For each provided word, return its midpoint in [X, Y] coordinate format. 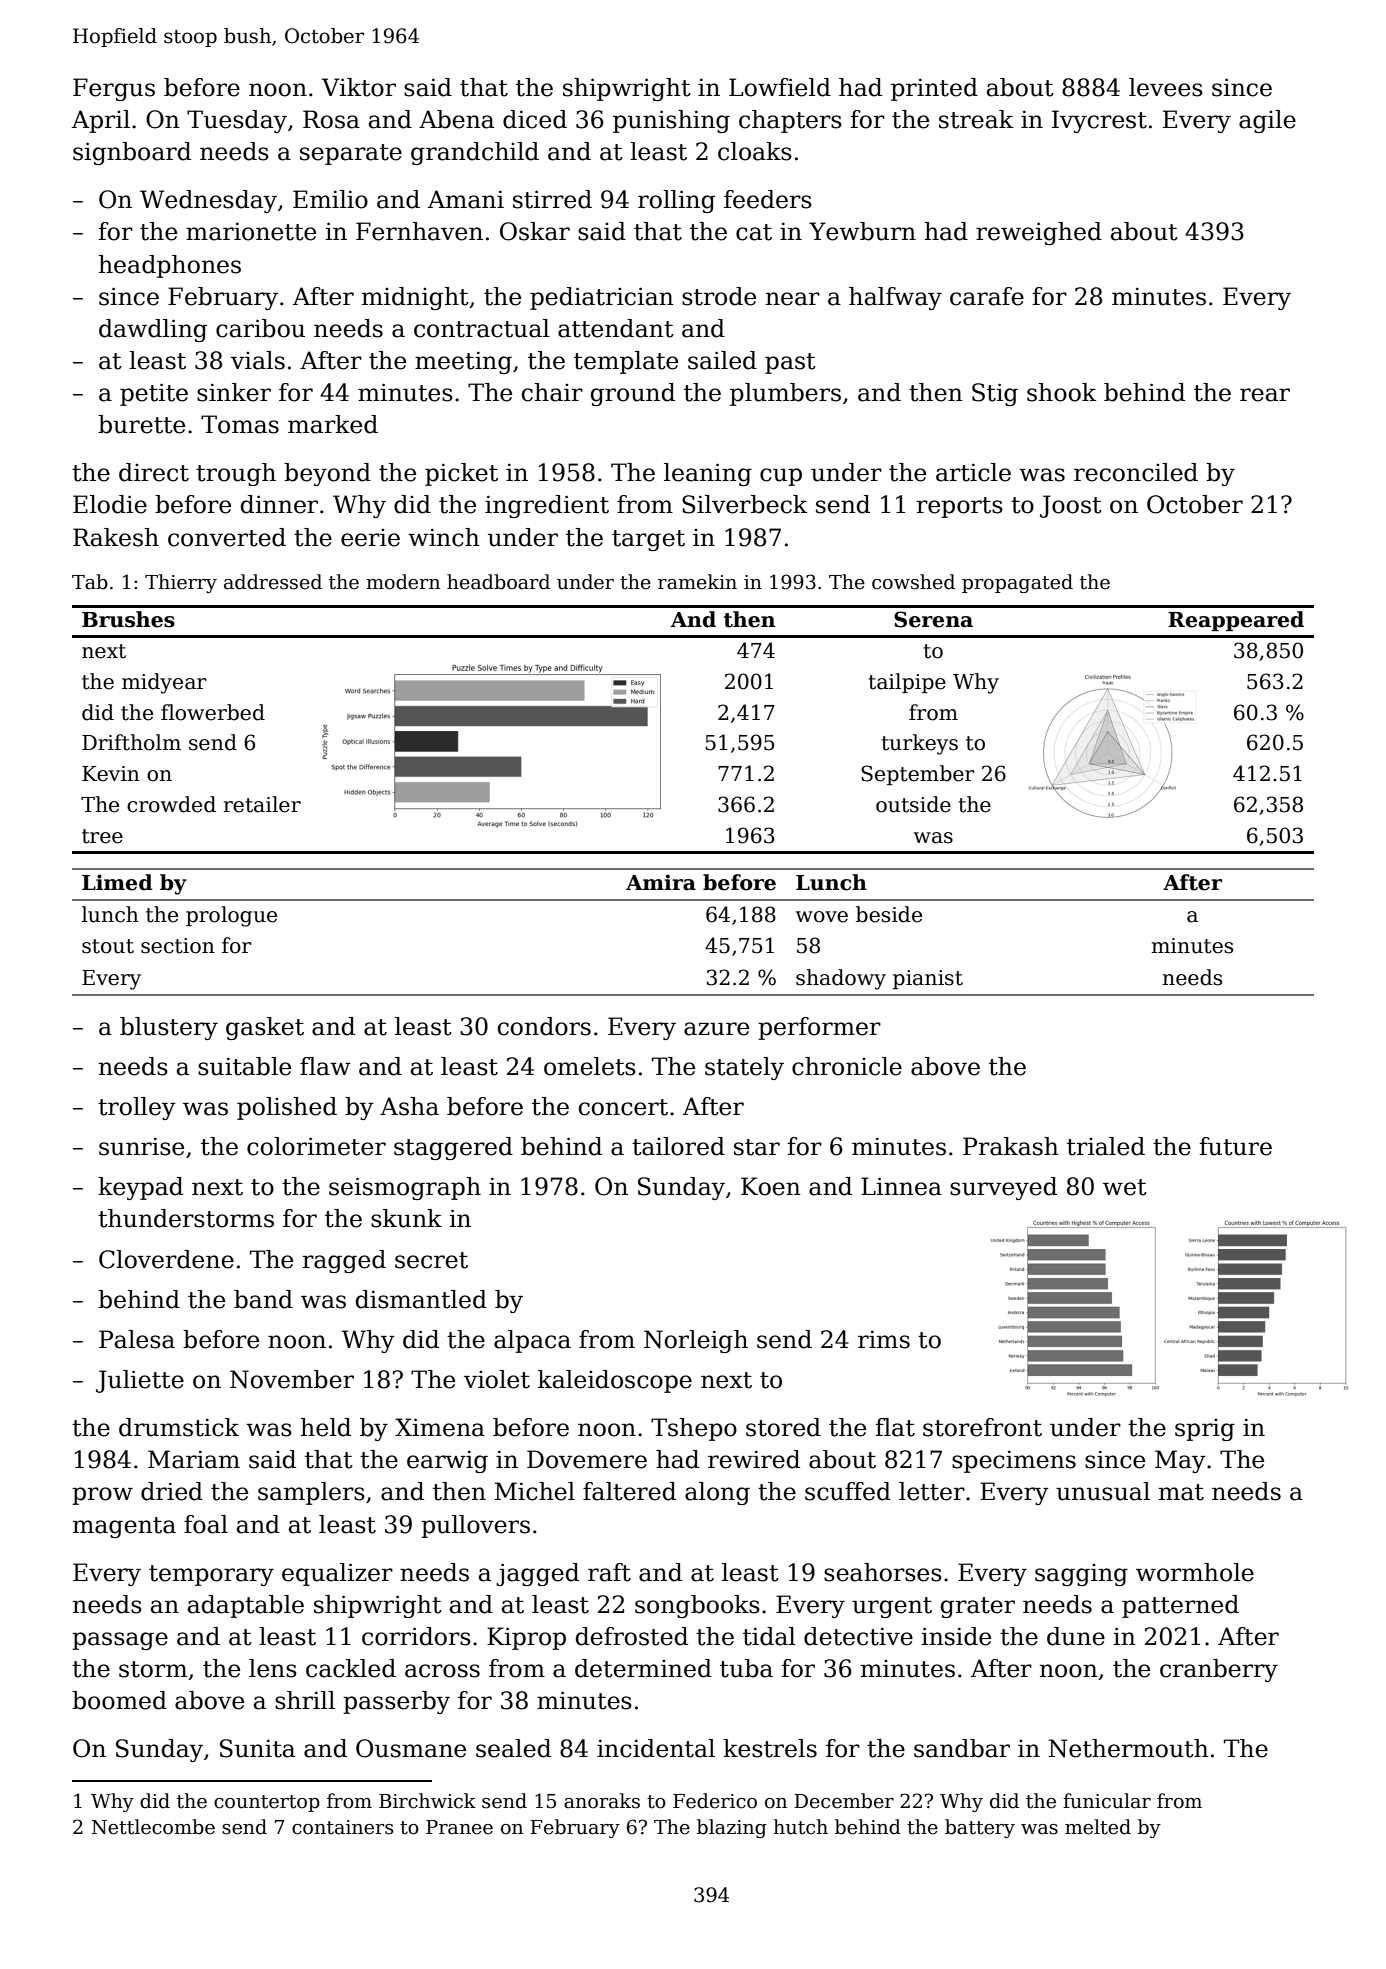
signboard [132, 153]
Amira [661, 882]
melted [1098, 1827]
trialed [1106, 1146]
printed [934, 89]
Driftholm [131, 742]
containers [342, 1827]
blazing [732, 1828]
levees [1166, 87]
